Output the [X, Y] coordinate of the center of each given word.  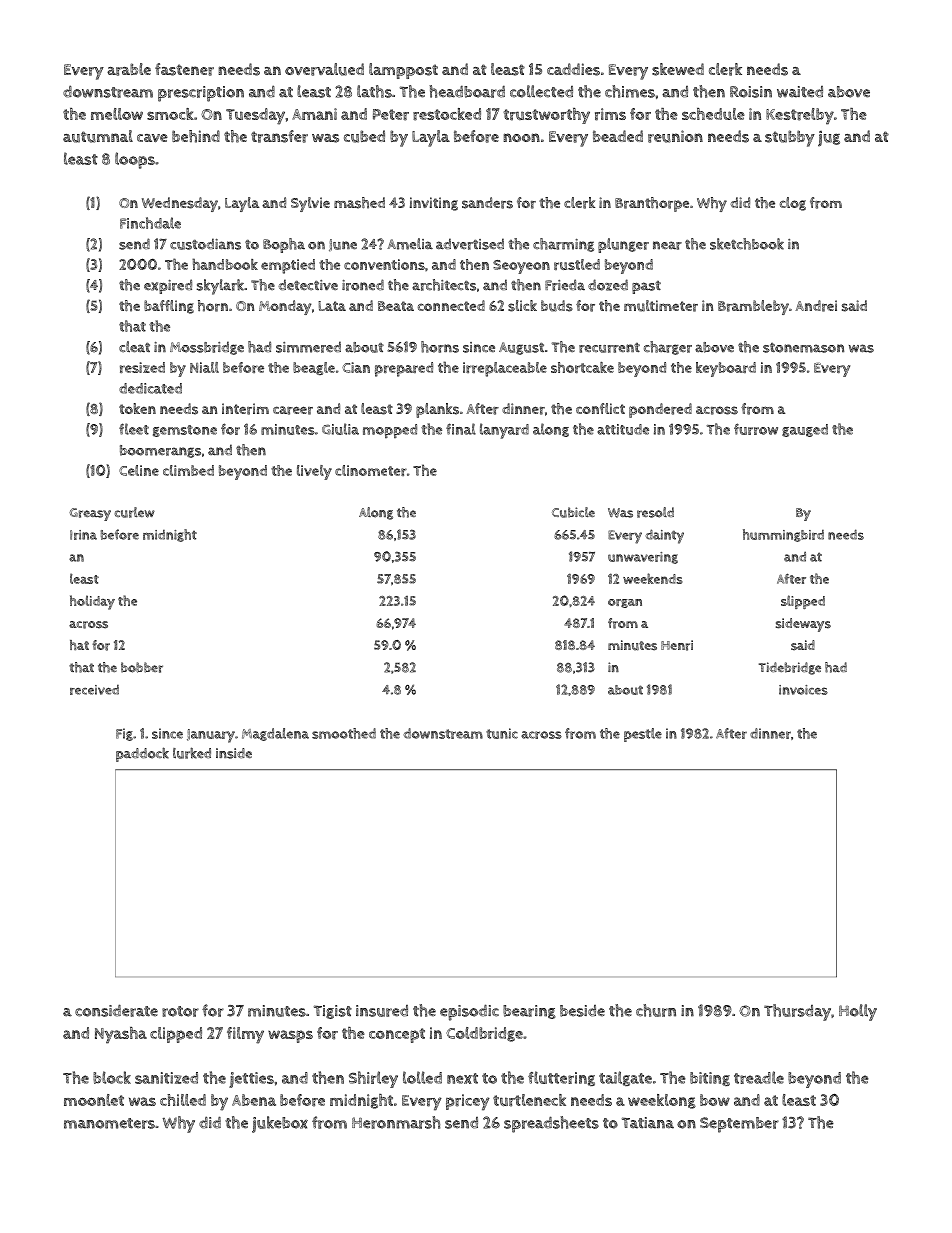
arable [129, 69]
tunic [502, 733]
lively [314, 472]
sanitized [166, 1078]
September [739, 1125]
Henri [677, 645]
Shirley [373, 1079]
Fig [124, 734]
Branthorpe [652, 204]
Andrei [816, 306]
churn [656, 1010]
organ [625, 603]
